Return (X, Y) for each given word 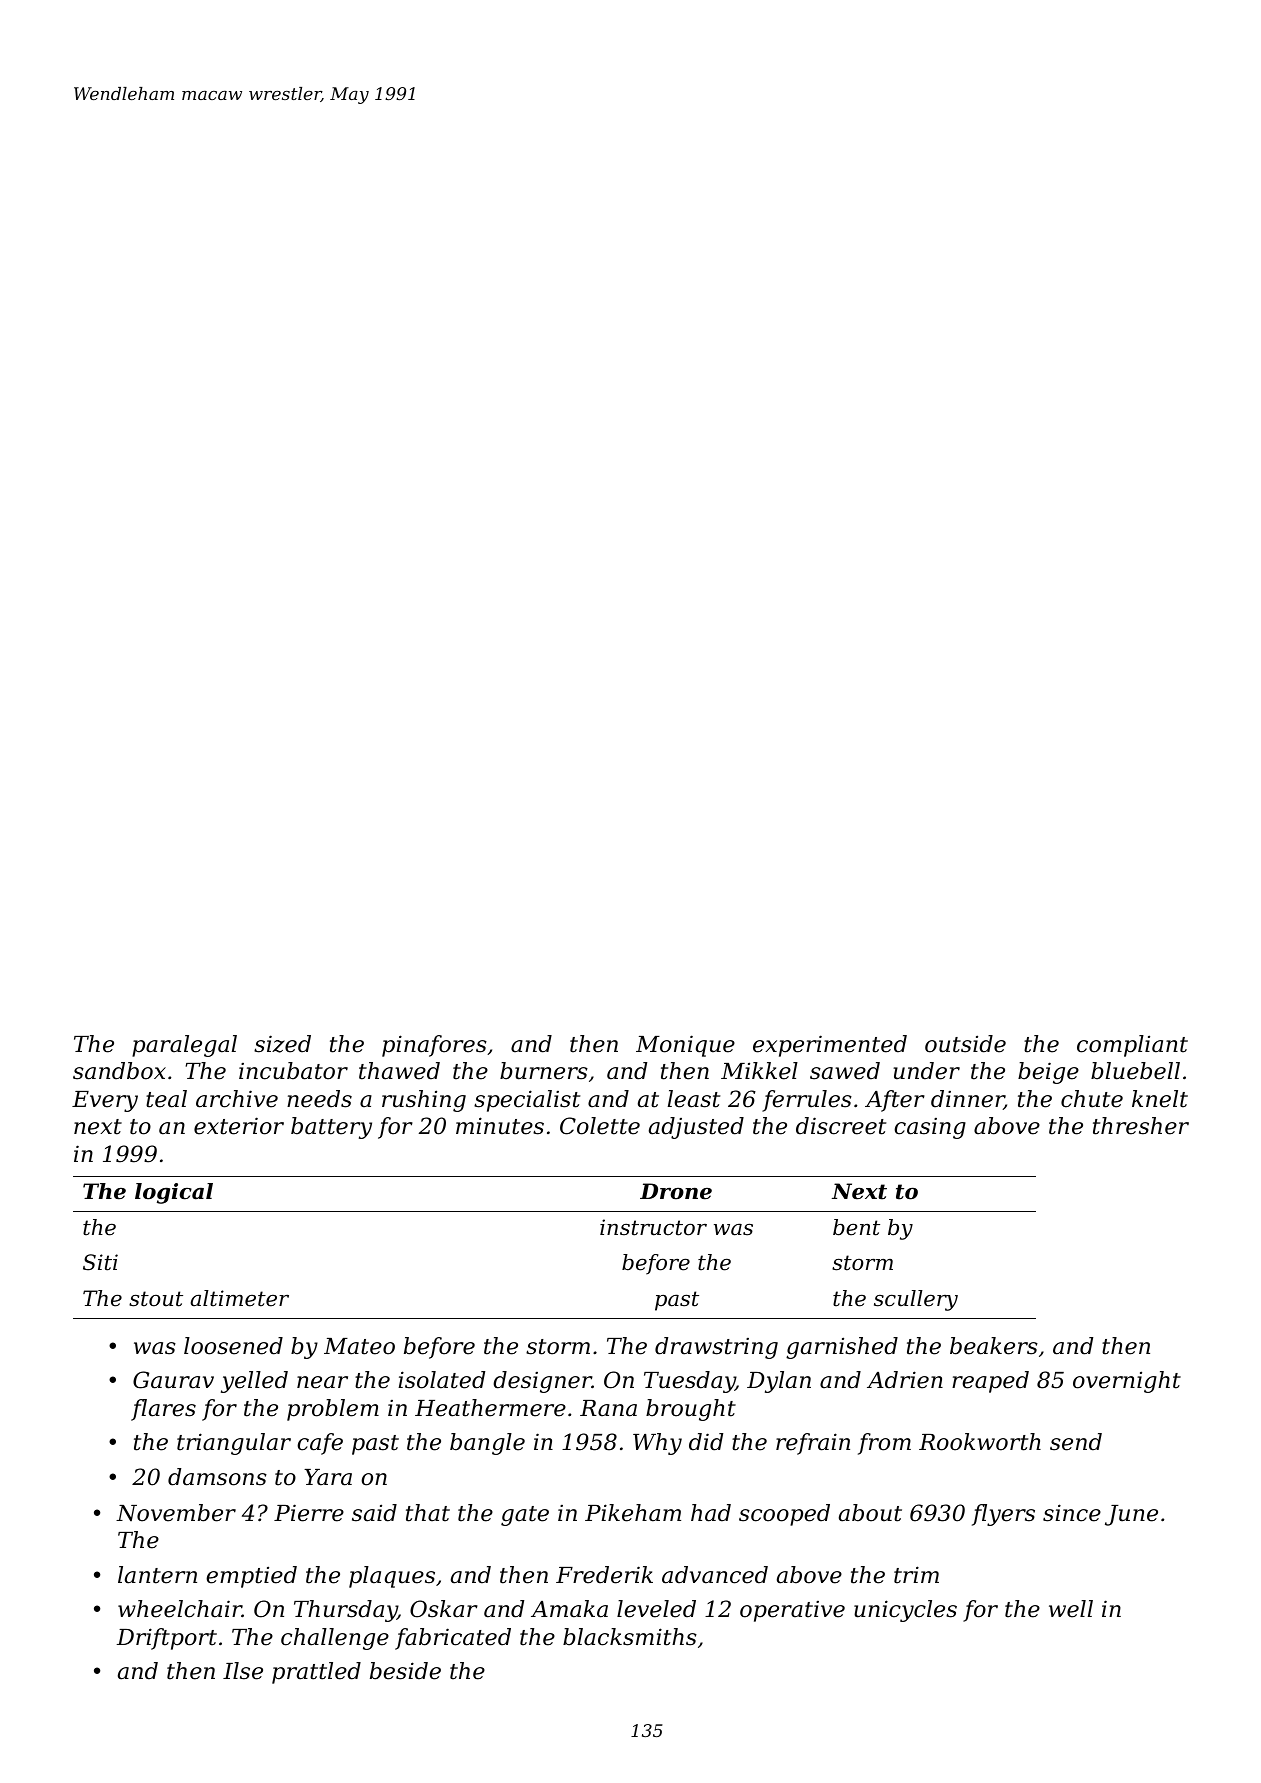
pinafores (434, 1046)
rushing (424, 1101)
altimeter (240, 1298)
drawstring (716, 1348)
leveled (656, 1609)
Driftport (167, 1639)
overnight (1127, 1382)
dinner (967, 1100)
